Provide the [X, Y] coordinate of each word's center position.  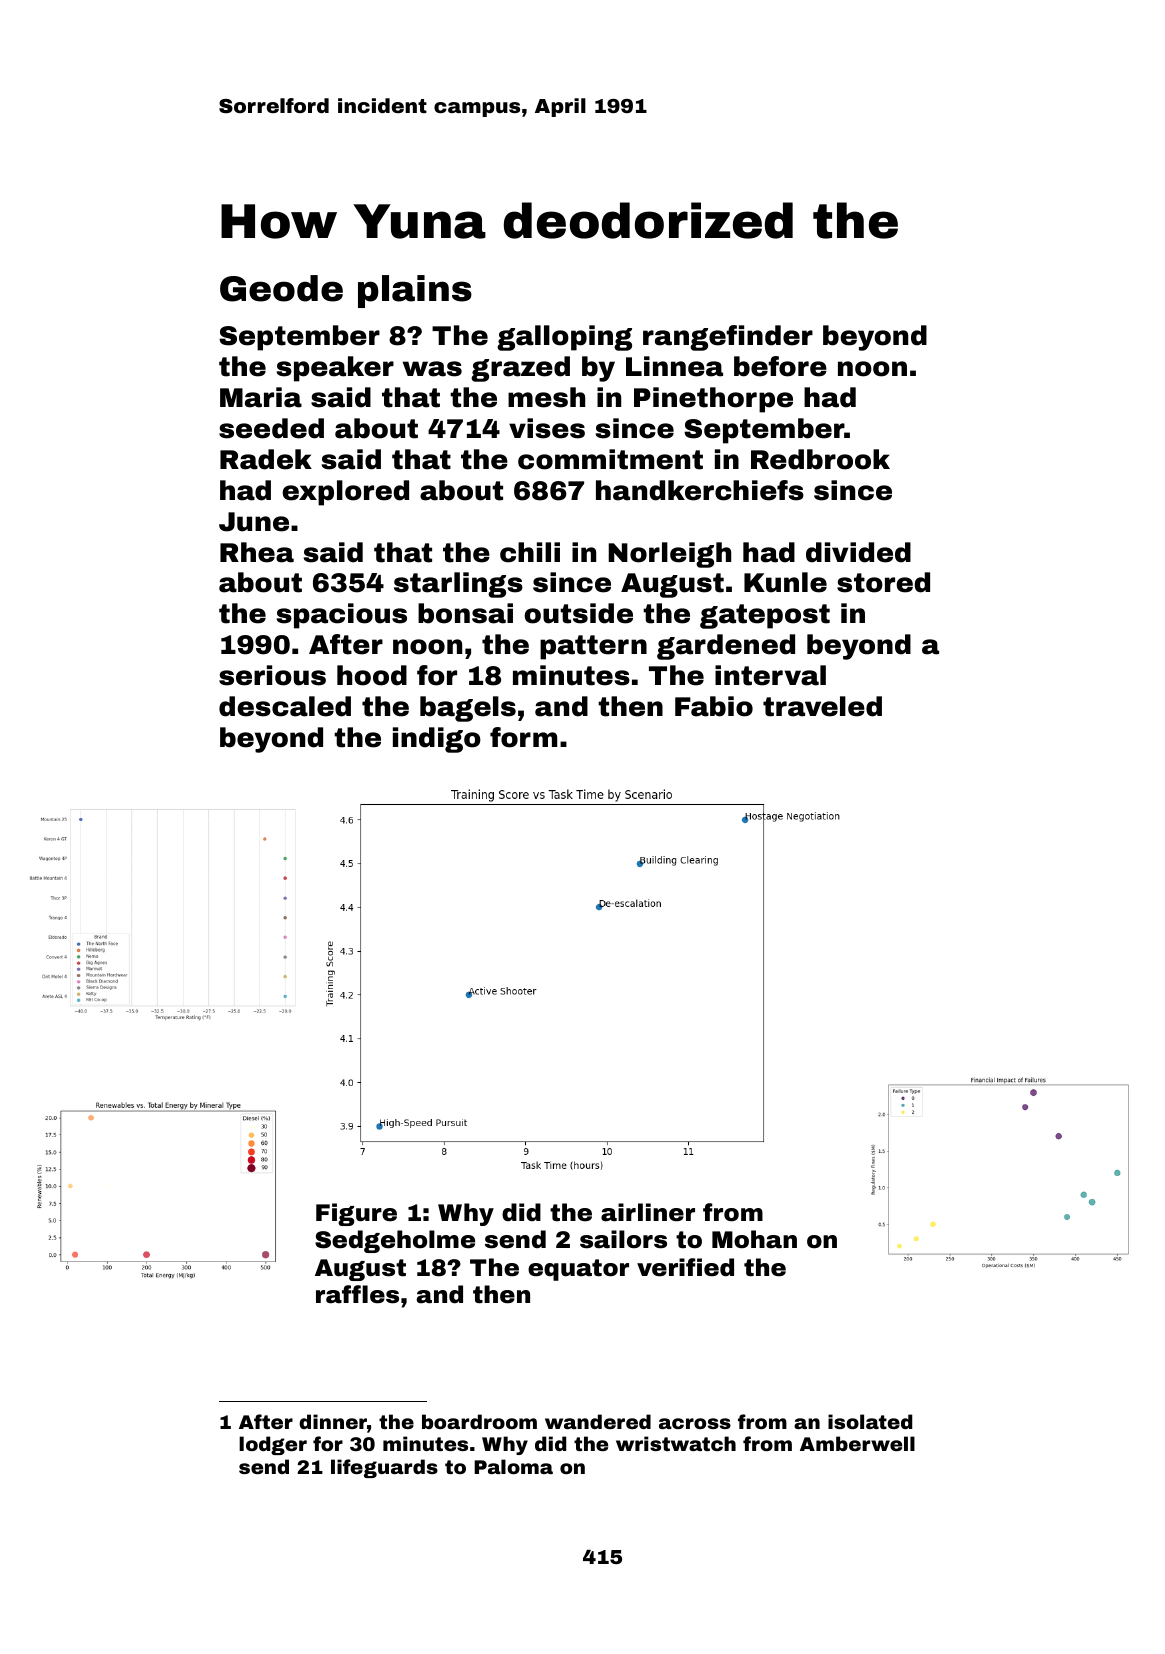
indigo [437, 740]
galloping [564, 338]
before [780, 366]
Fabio [714, 706]
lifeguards [384, 1468]
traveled [822, 706]
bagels [468, 709]
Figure [356, 1214]
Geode [281, 288]
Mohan [754, 1239]
